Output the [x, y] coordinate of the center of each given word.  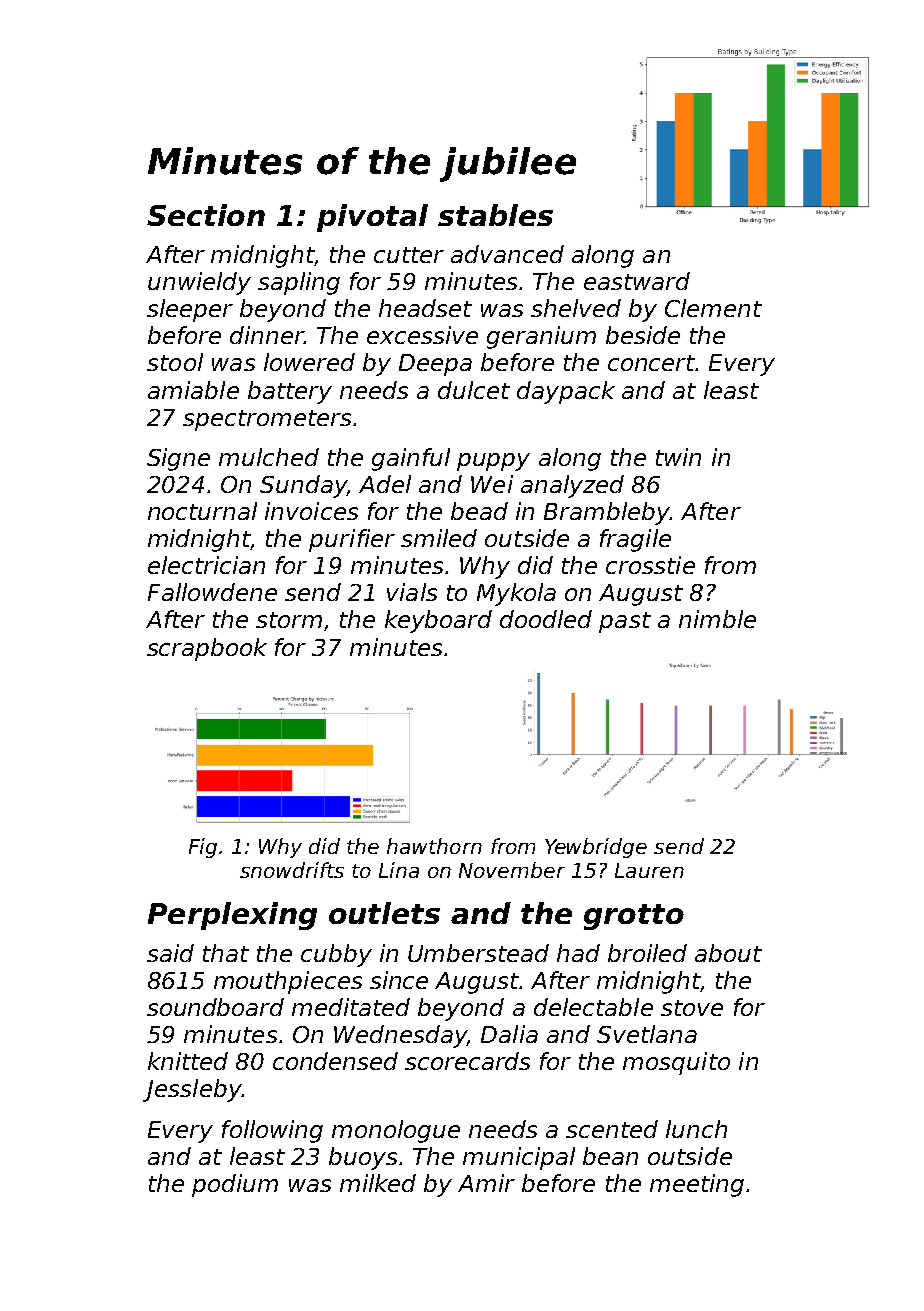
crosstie [650, 565]
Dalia [509, 1034]
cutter [409, 255]
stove [692, 1008]
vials [412, 592]
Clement [713, 308]
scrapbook [207, 649]
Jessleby [192, 1090]
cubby [336, 955]
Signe [178, 459]
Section [206, 215]
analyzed [572, 486]
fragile [635, 540]
